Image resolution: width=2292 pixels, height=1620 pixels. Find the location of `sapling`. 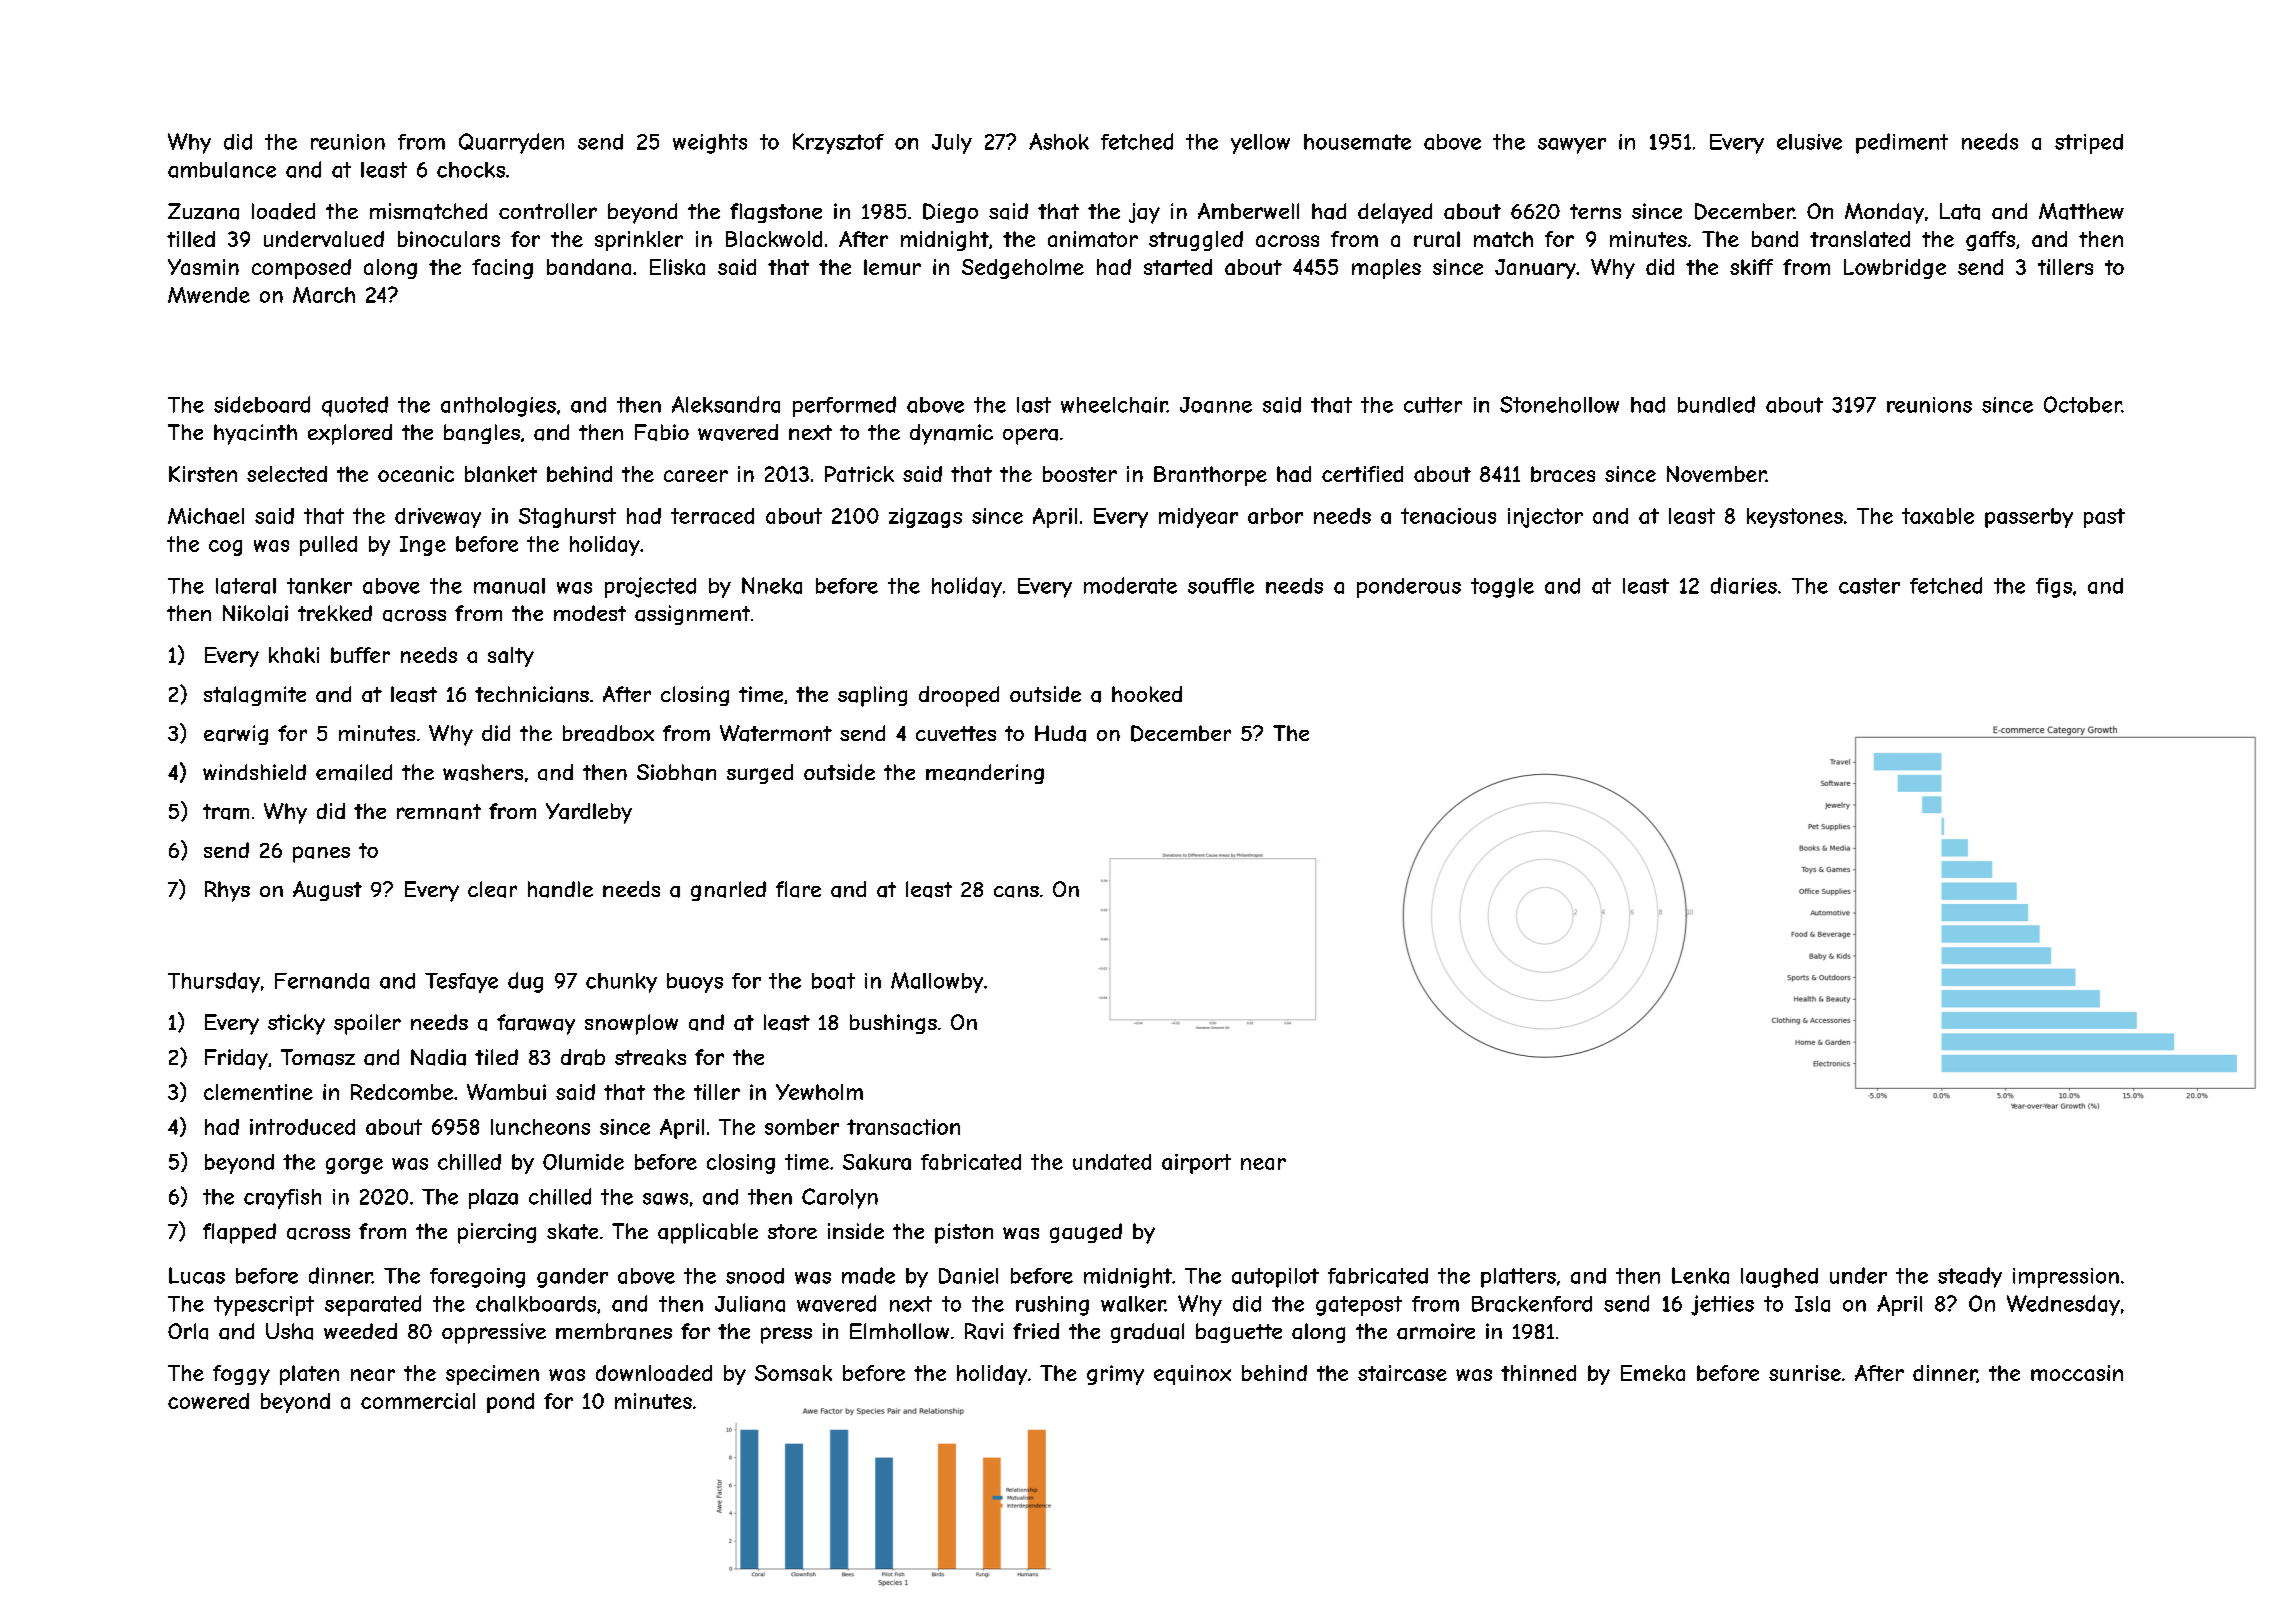

sapling is located at coordinates (872, 696).
